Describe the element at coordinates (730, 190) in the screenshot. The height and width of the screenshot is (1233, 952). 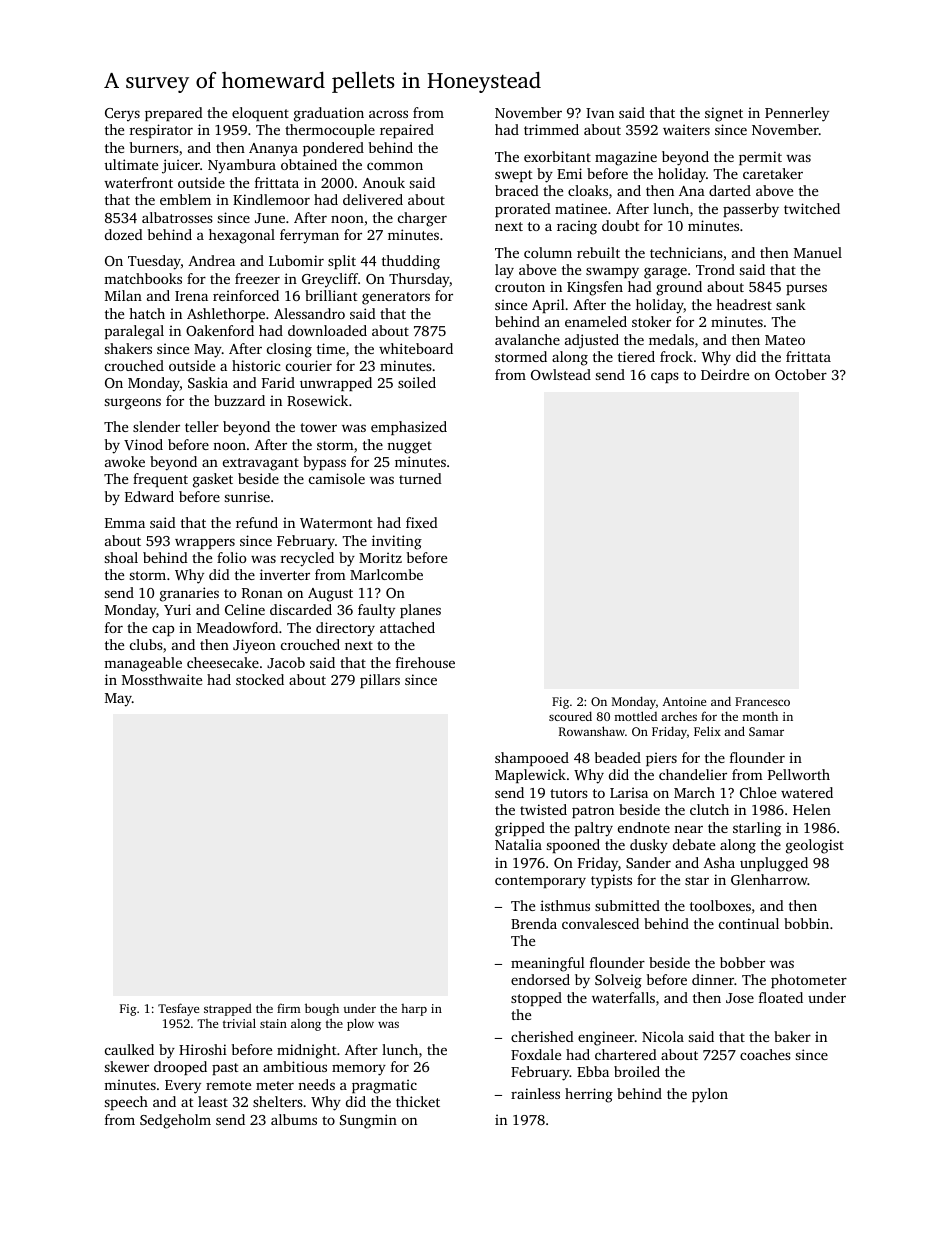
I see `darted` at that location.
